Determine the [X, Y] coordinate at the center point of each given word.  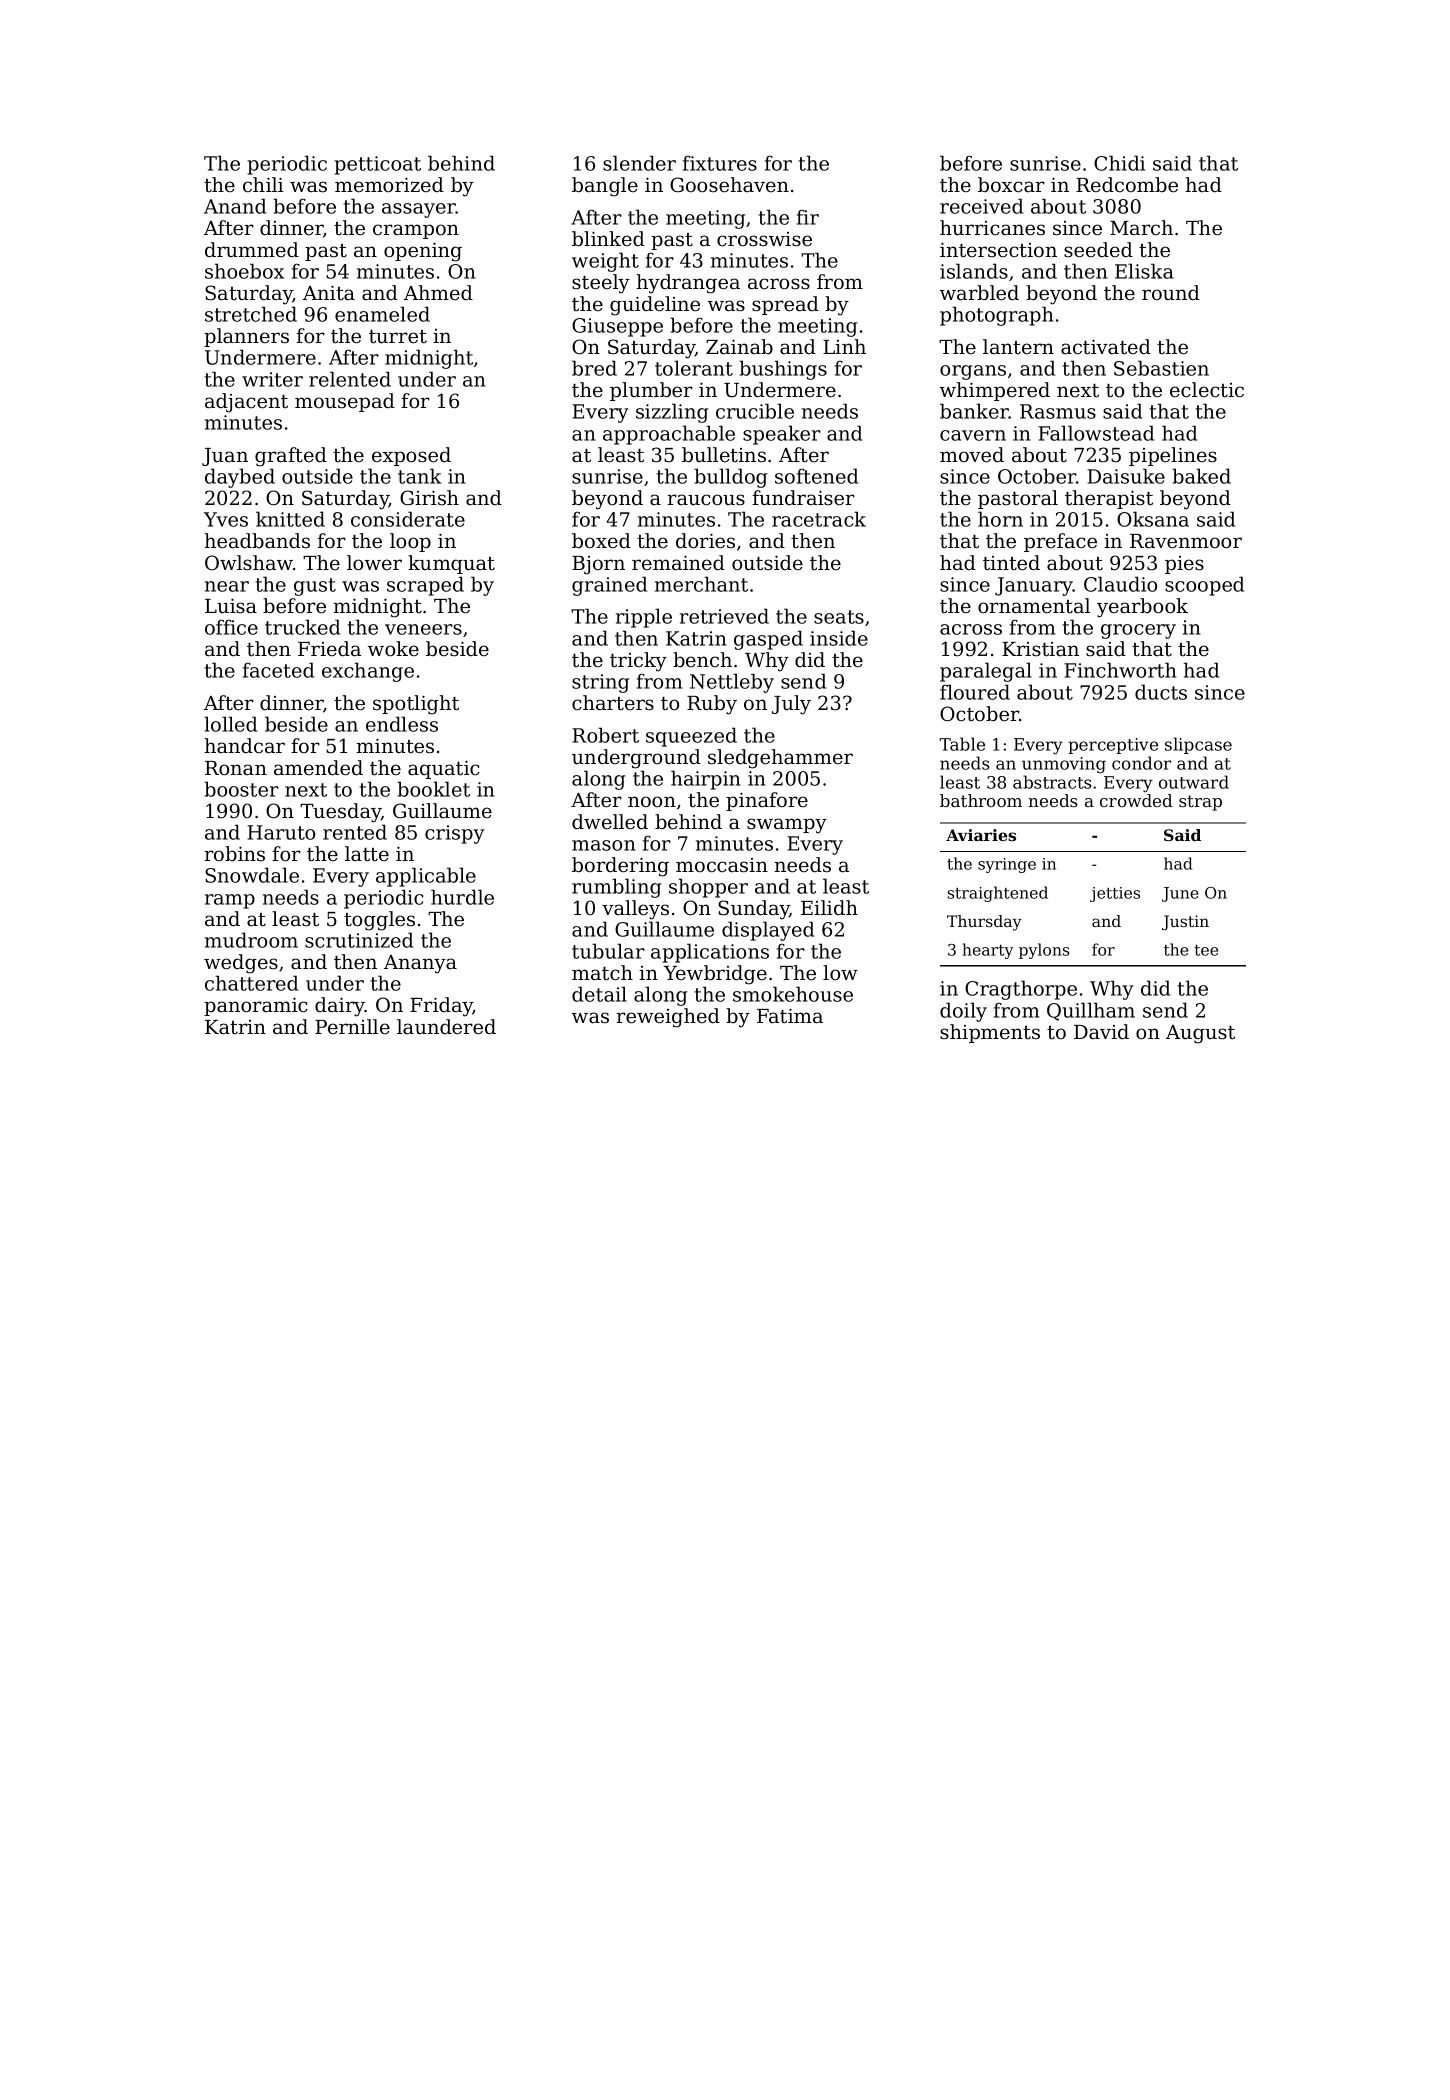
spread [785, 305]
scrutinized [359, 940]
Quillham [1091, 1011]
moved [972, 455]
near [227, 586]
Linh [844, 346]
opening [423, 252]
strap [1200, 803]
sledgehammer [780, 759]
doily [963, 1012]
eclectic [1207, 390]
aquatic [444, 769]
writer [272, 379]
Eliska [1144, 271]
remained [678, 563]
